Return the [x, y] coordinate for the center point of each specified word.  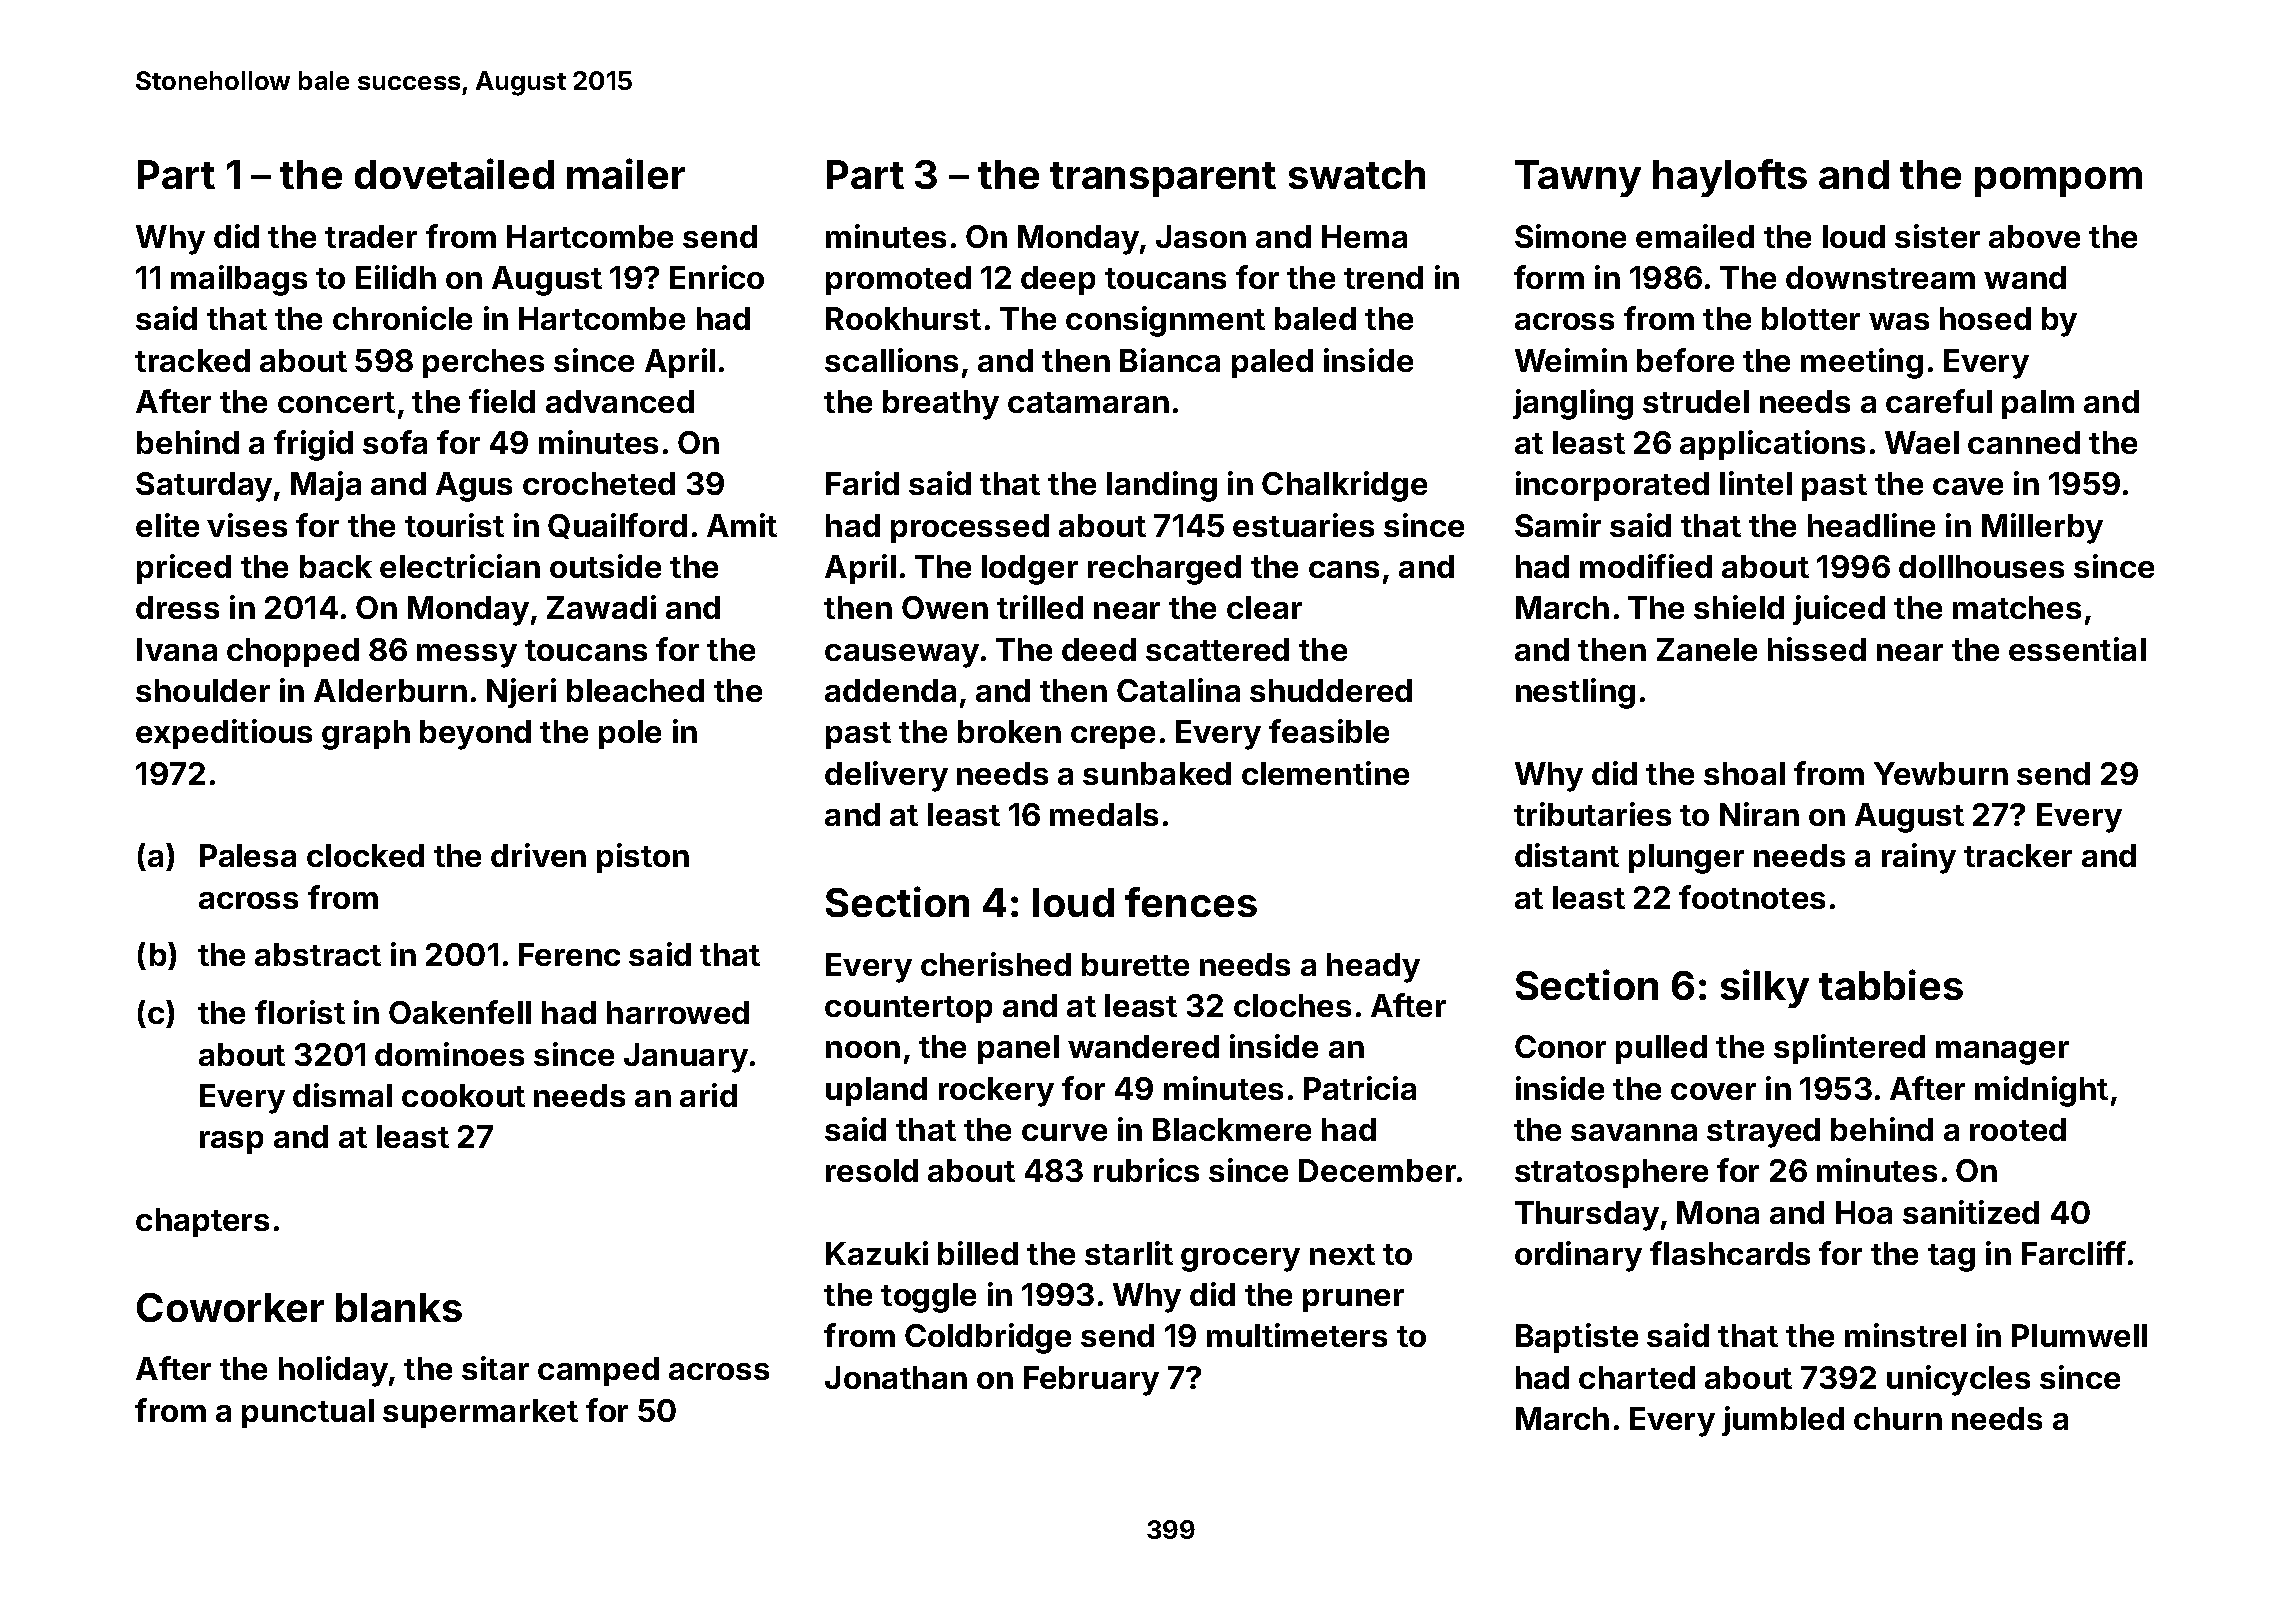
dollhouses [1981, 566]
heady [1373, 968]
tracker [2018, 855]
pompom [2058, 182]
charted [1637, 1377]
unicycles [1958, 1380]
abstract [318, 954]
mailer [626, 173]
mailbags [239, 280]
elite [167, 525]
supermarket [480, 1413]
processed [970, 528]
